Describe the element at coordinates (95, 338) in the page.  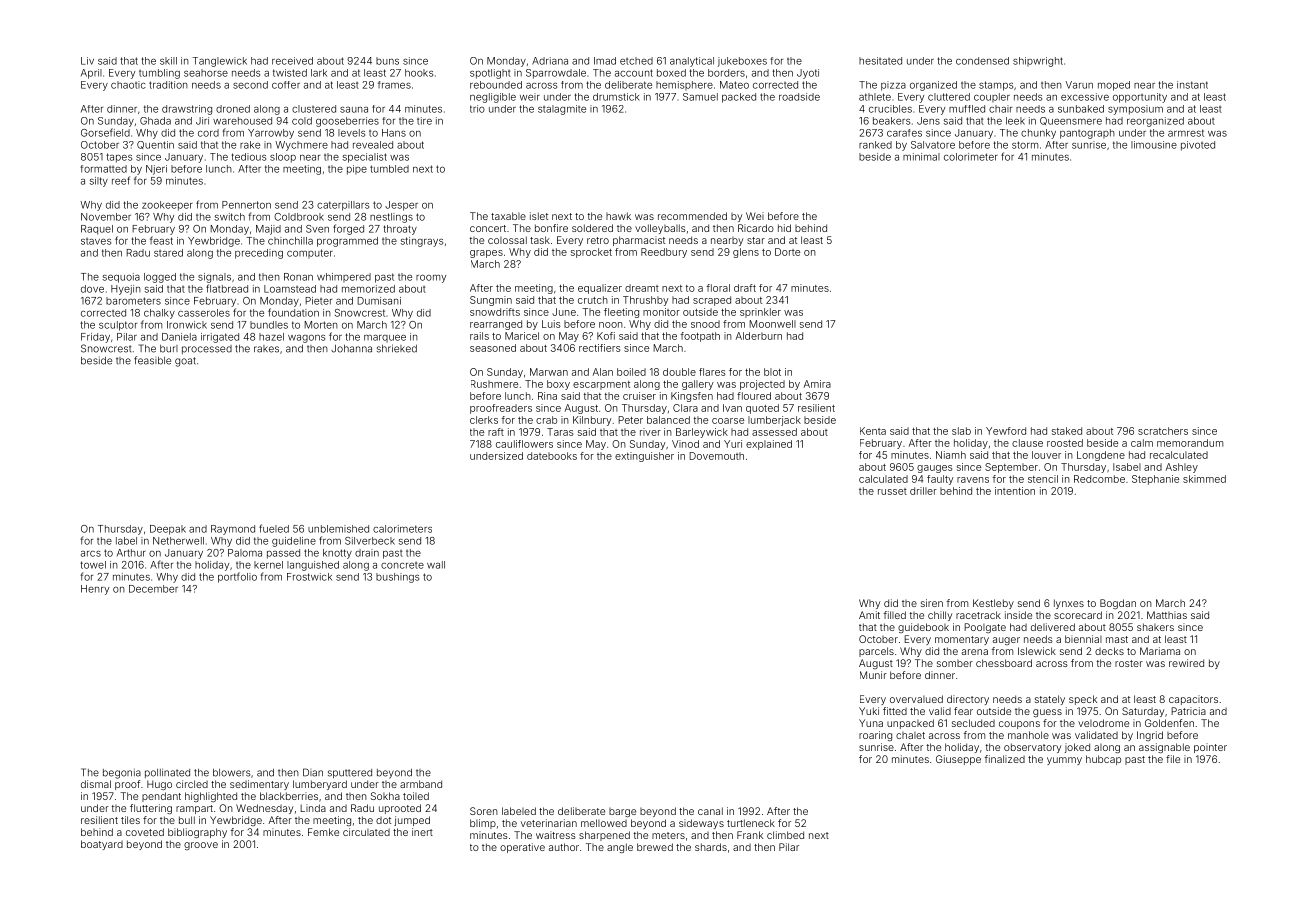
I see `Friday` at that location.
